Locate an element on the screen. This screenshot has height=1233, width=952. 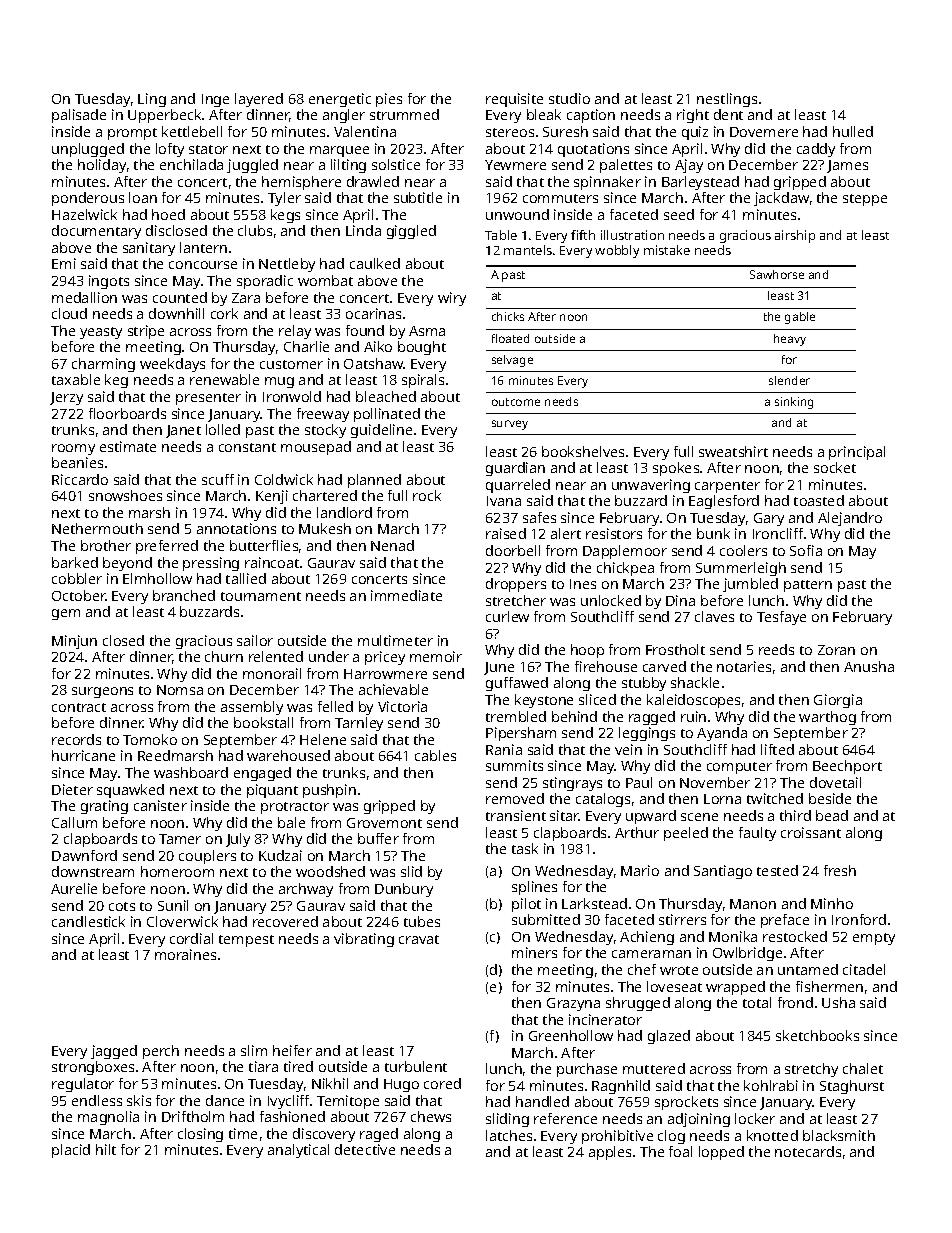
Lorna is located at coordinates (722, 799).
